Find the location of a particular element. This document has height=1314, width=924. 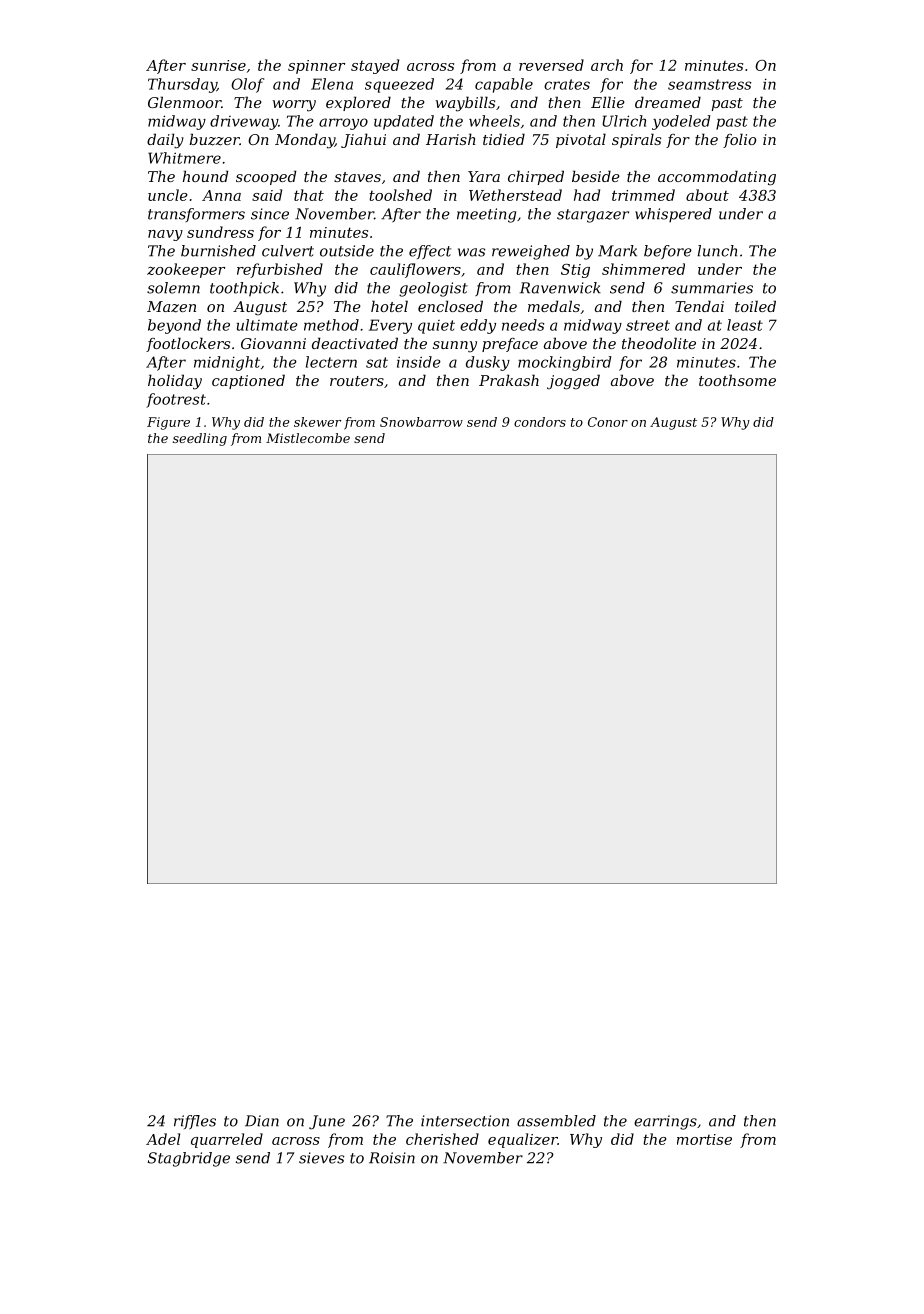

Mistlecombe is located at coordinates (308, 438).
